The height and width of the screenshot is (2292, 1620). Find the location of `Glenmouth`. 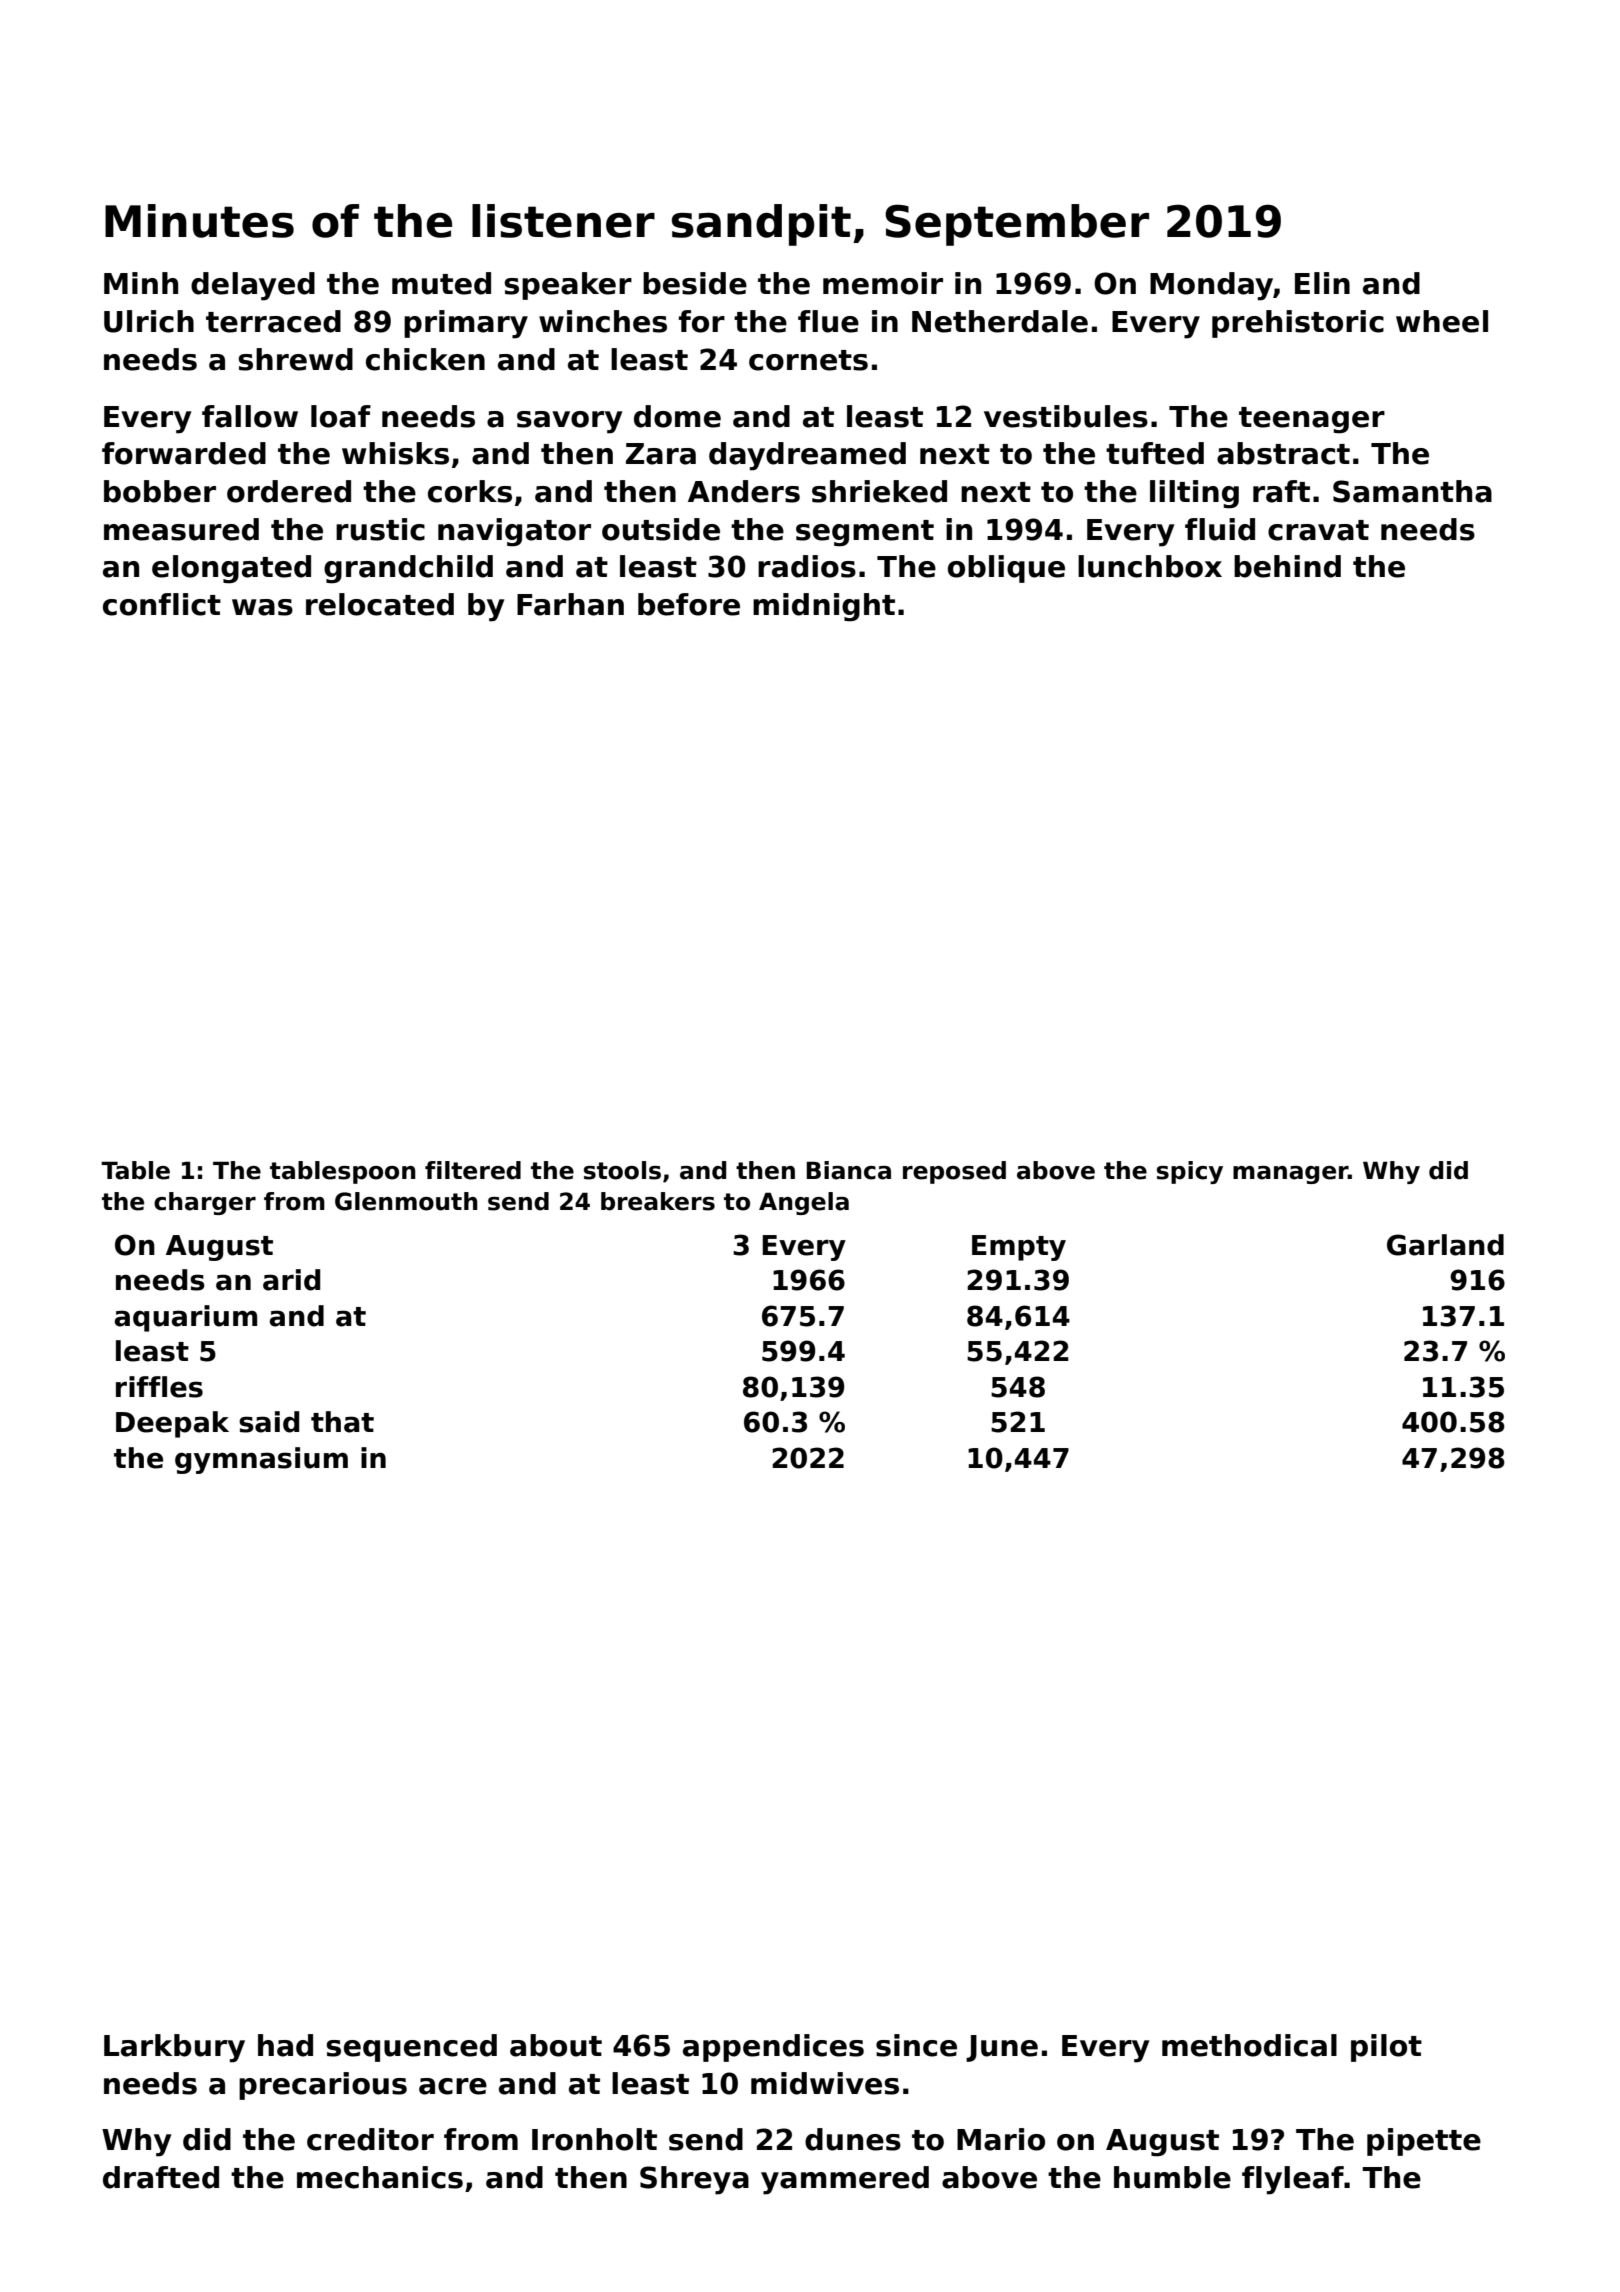

Glenmouth is located at coordinates (406, 1201).
